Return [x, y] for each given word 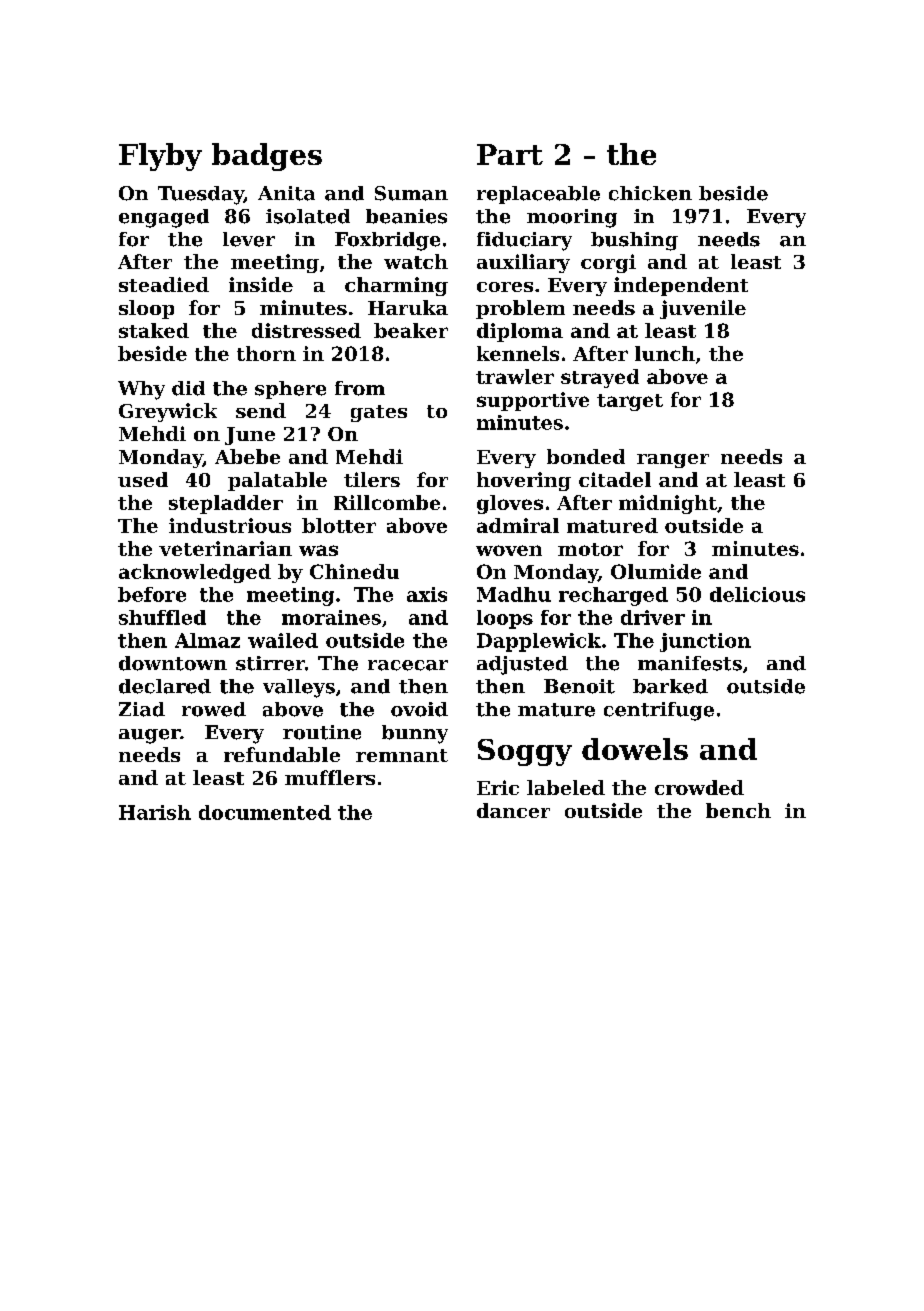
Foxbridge [387, 241]
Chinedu [354, 571]
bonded [586, 456]
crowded [699, 787]
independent [681, 286]
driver [653, 617]
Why [141, 390]
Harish [155, 812]
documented [265, 812]
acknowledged [195, 573]
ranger [673, 461]
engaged [164, 218]
